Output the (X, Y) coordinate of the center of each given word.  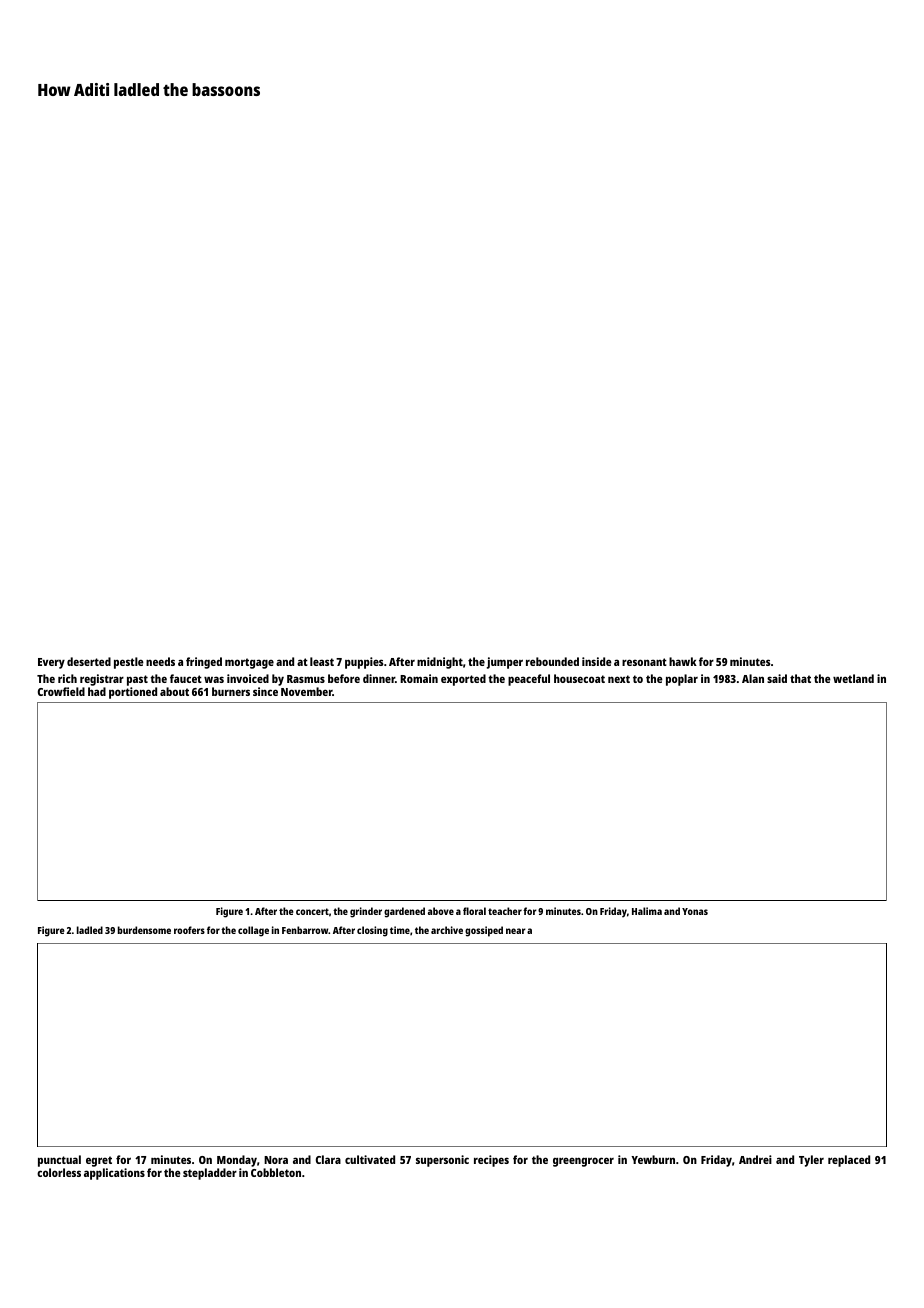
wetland (853, 678)
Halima (647, 911)
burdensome (144, 930)
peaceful (529, 680)
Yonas (695, 911)
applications (114, 1174)
